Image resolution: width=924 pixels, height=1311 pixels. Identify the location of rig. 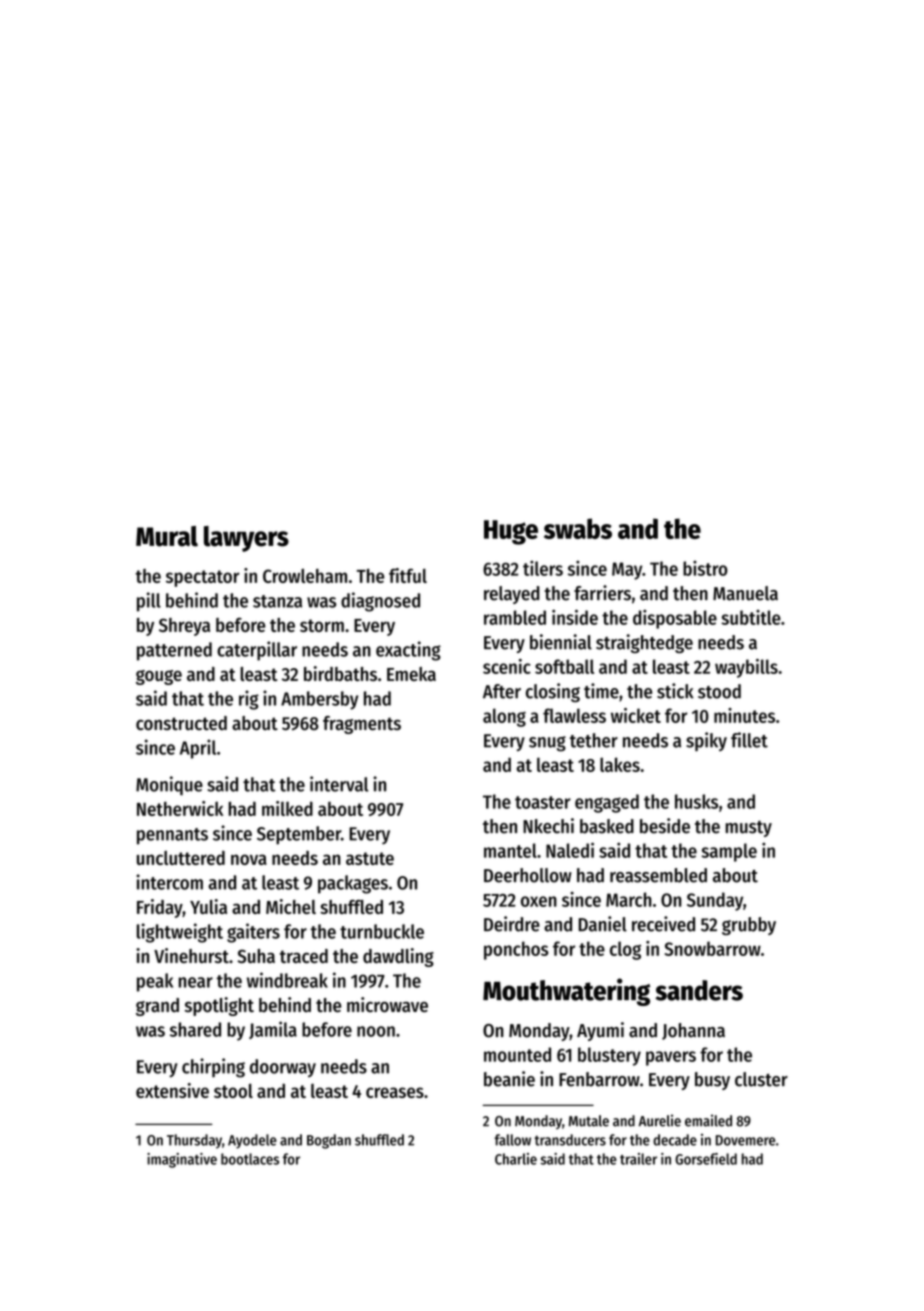
(249, 700).
